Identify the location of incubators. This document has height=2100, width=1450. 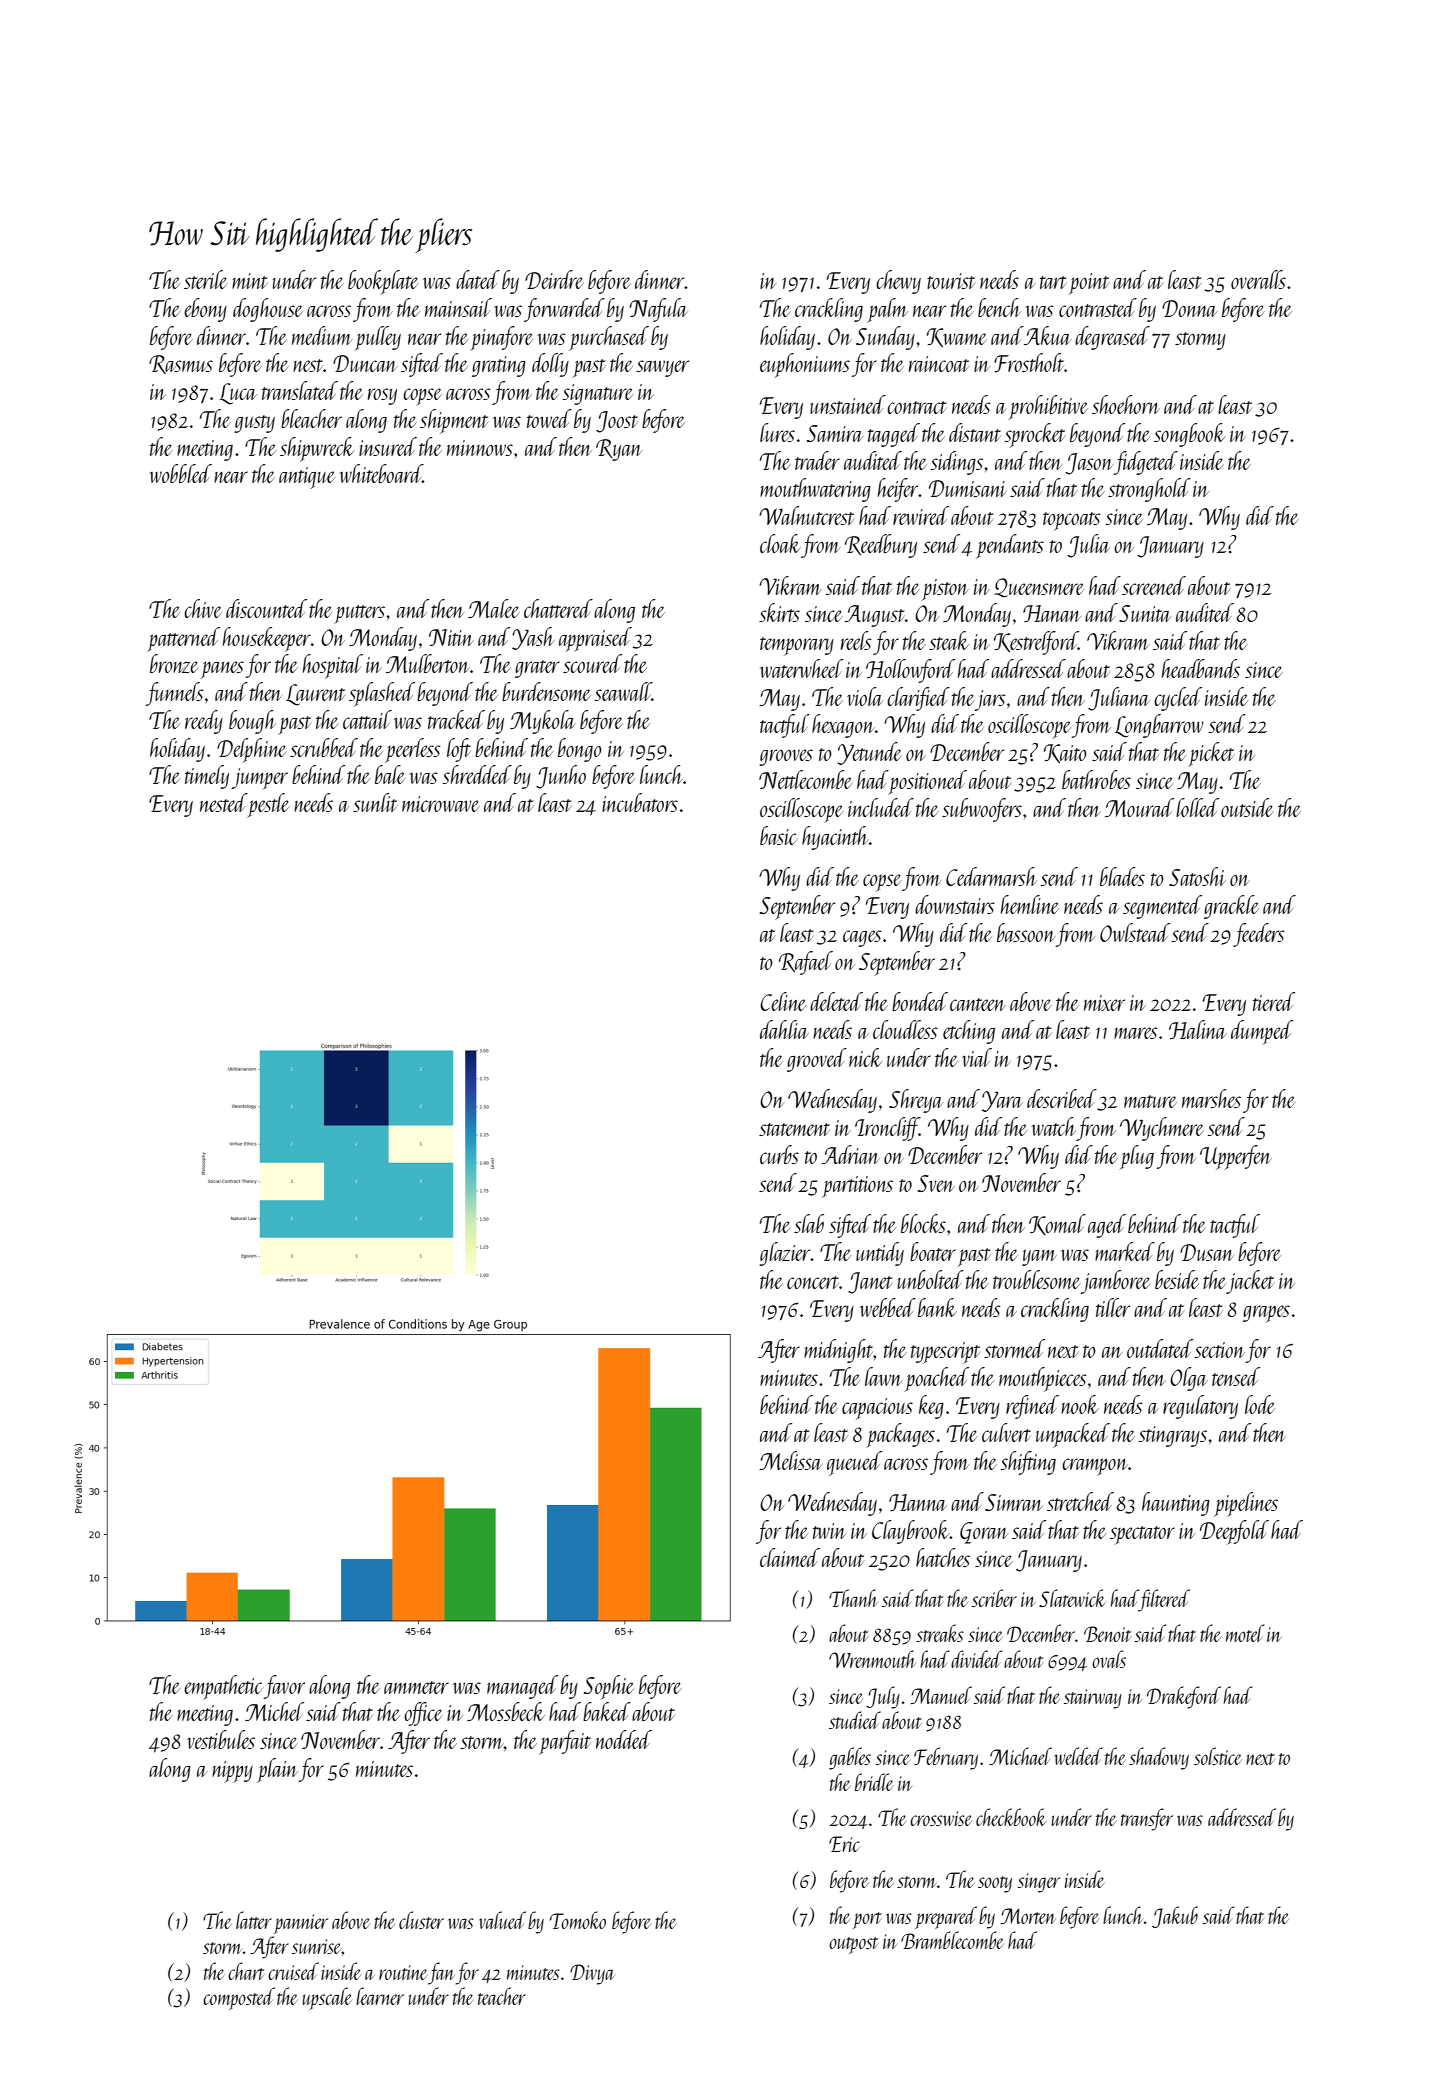
(640, 802).
